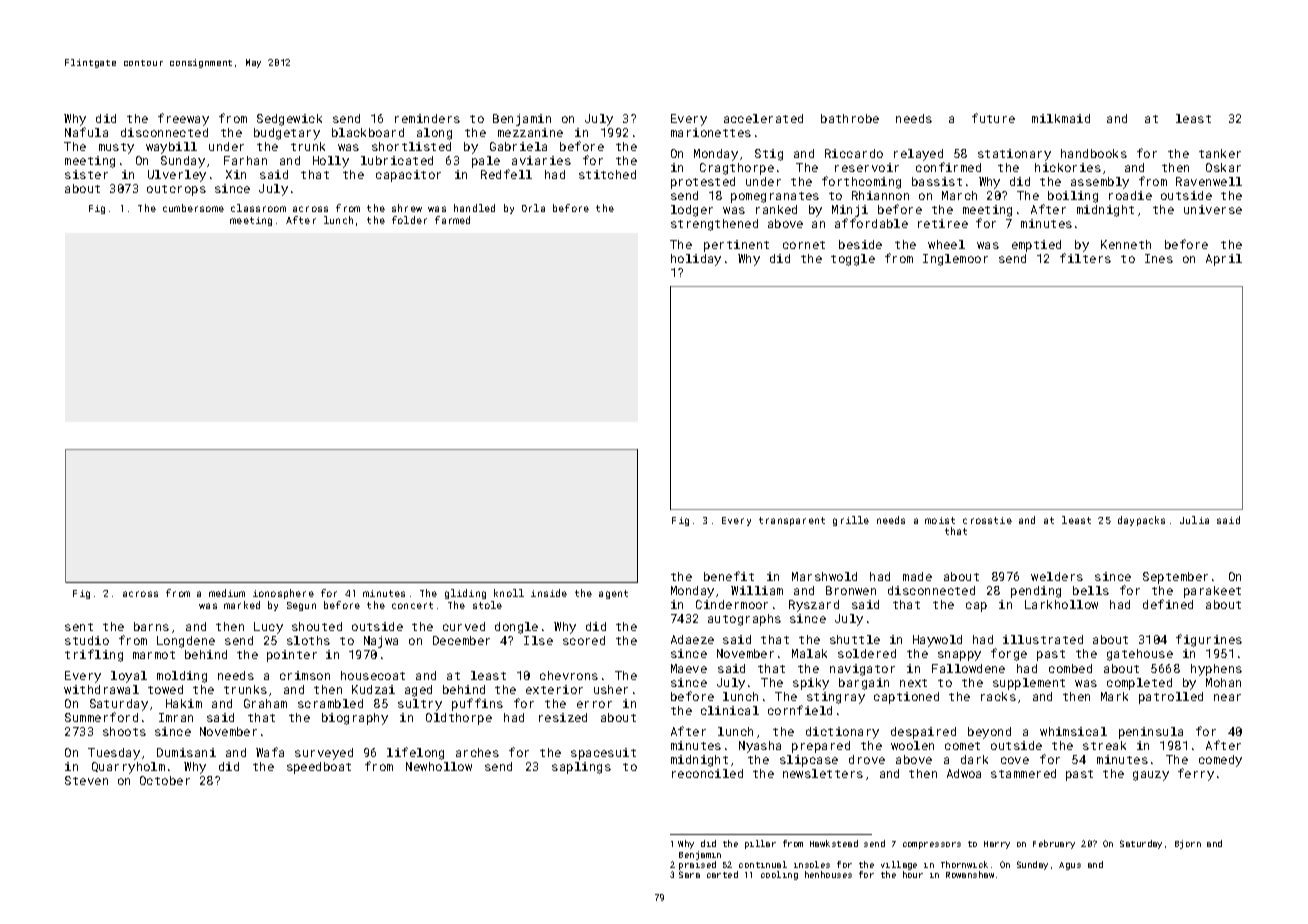 The width and height of the screenshot is (1308, 924). Describe the element at coordinates (227, 593) in the screenshot. I see `medium` at that location.
